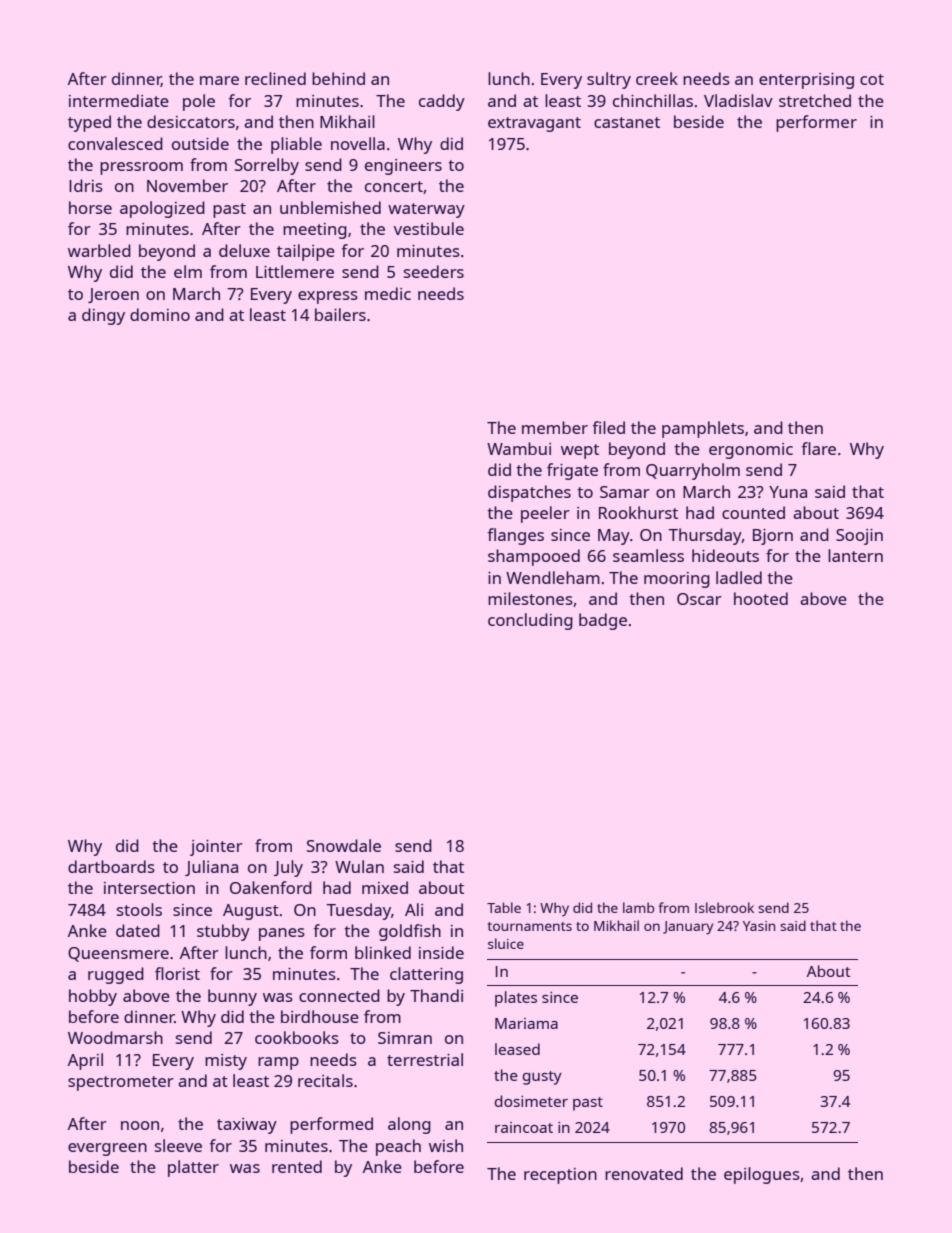 The width and height of the document is (952, 1233). What do you see at coordinates (738, 100) in the document?
I see `Vladislav` at bounding box center [738, 100].
